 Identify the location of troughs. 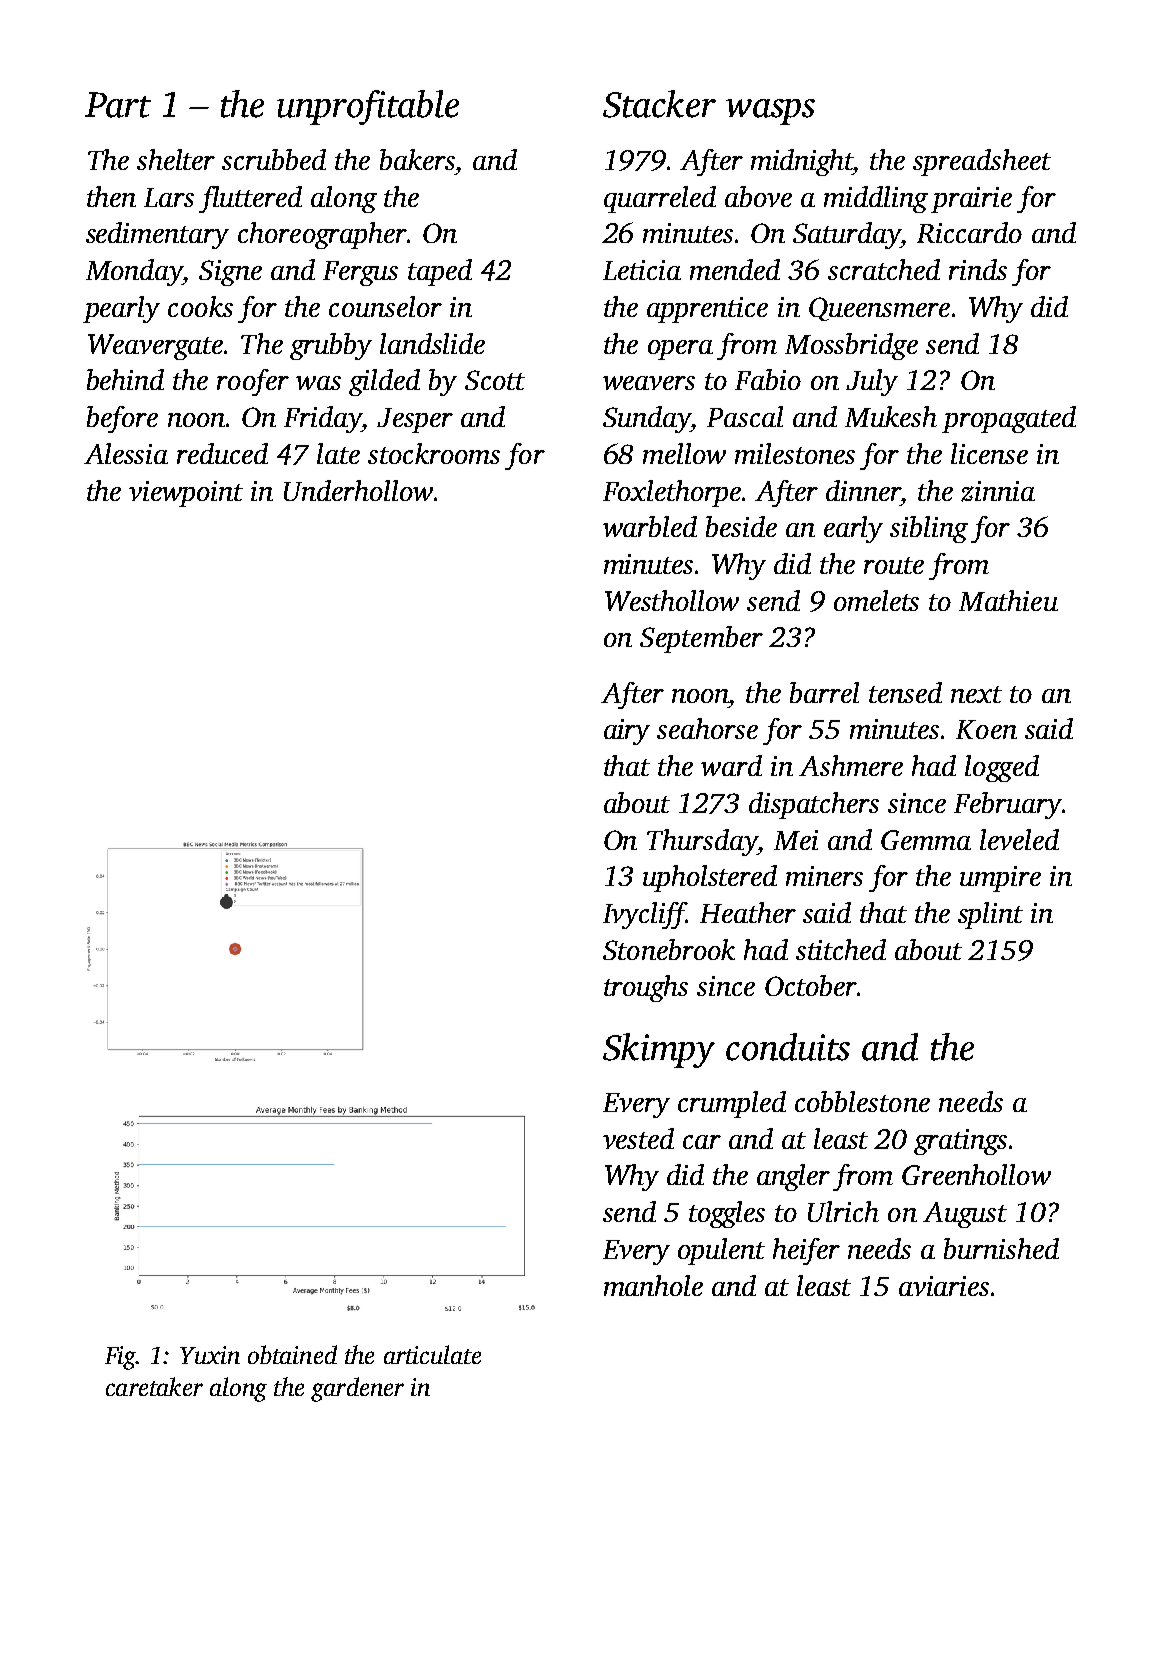
(646, 988).
